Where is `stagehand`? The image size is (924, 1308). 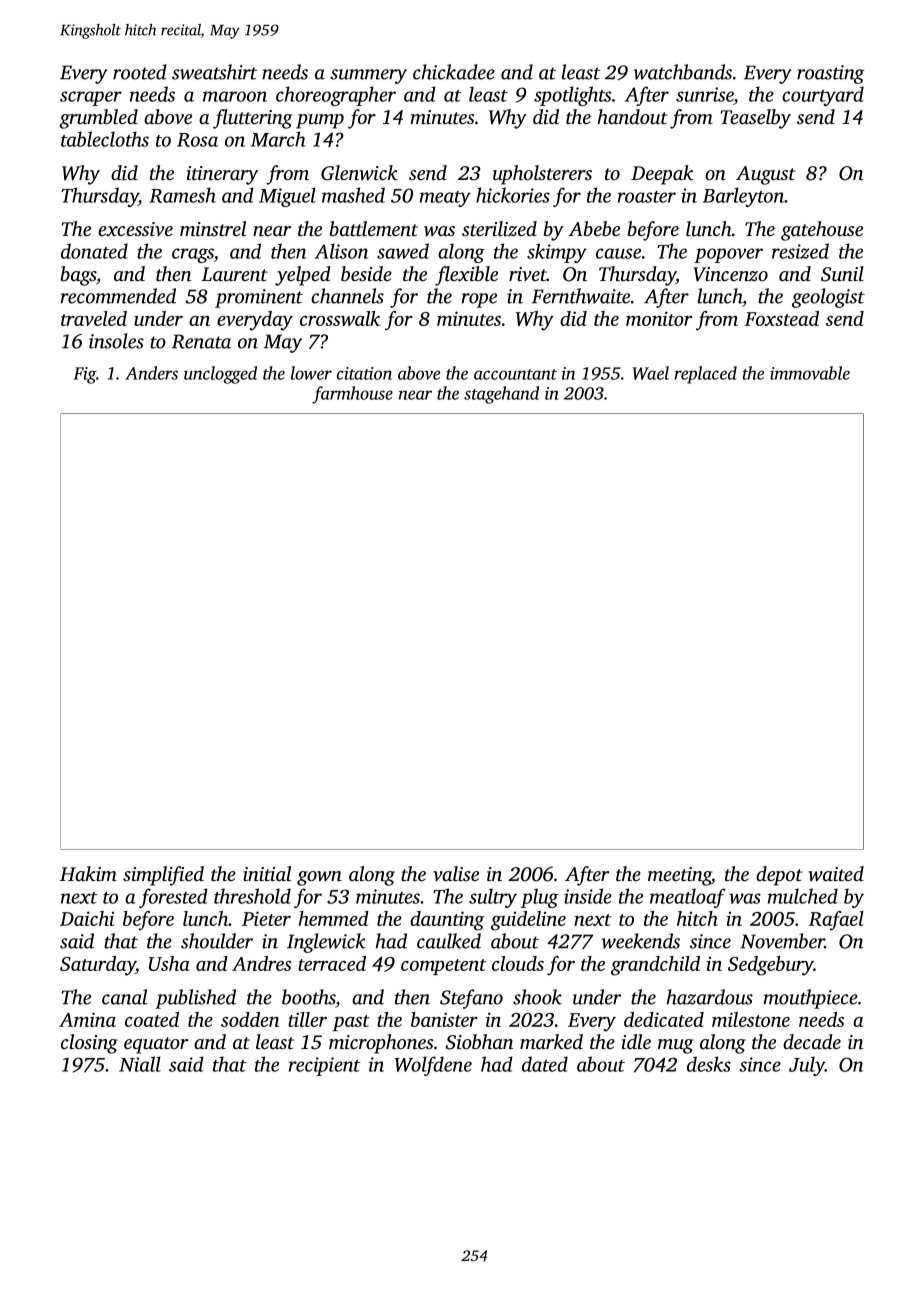 stagehand is located at coordinates (501, 395).
